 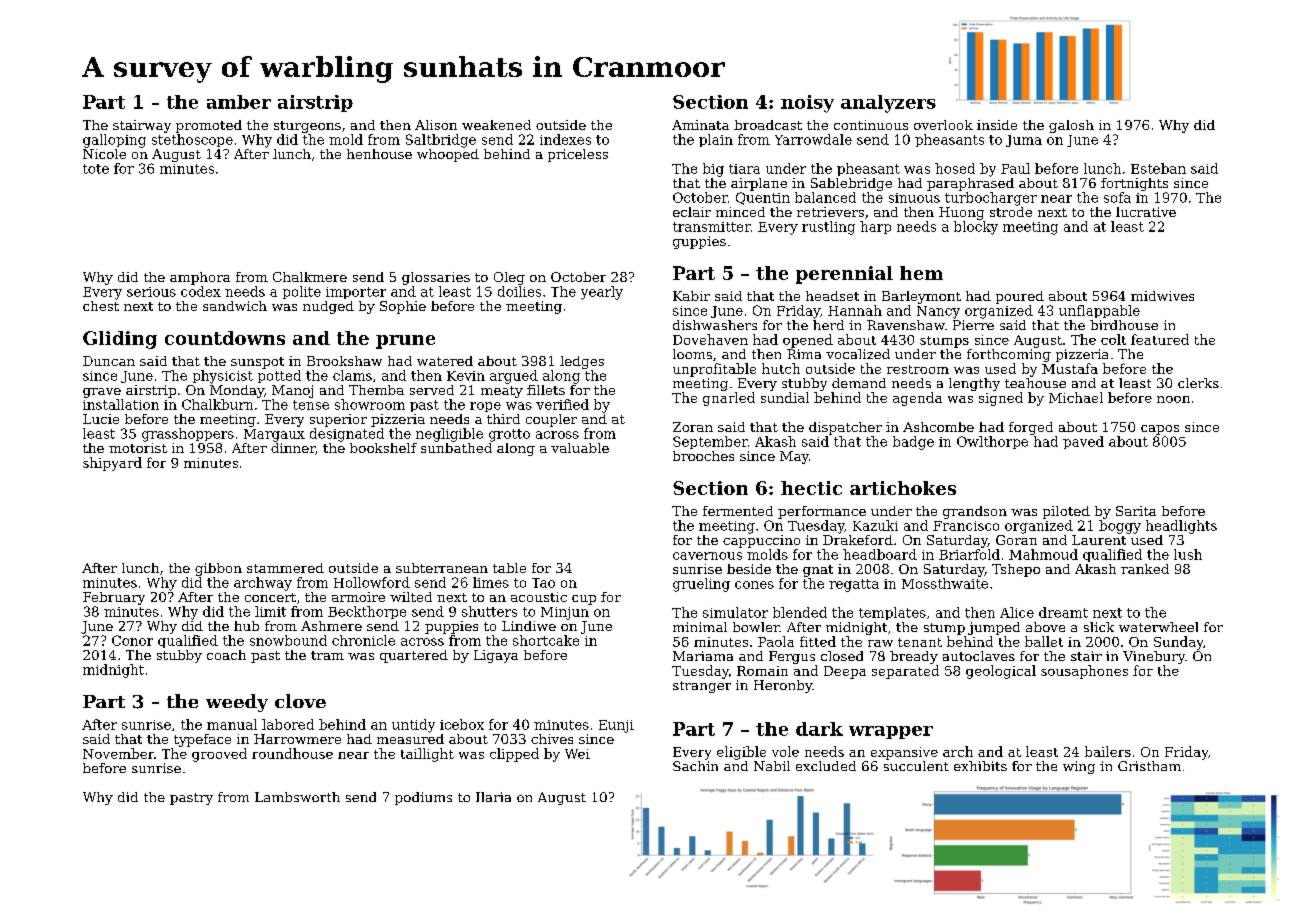 What do you see at coordinates (888, 104) in the document?
I see `analyzers` at bounding box center [888, 104].
